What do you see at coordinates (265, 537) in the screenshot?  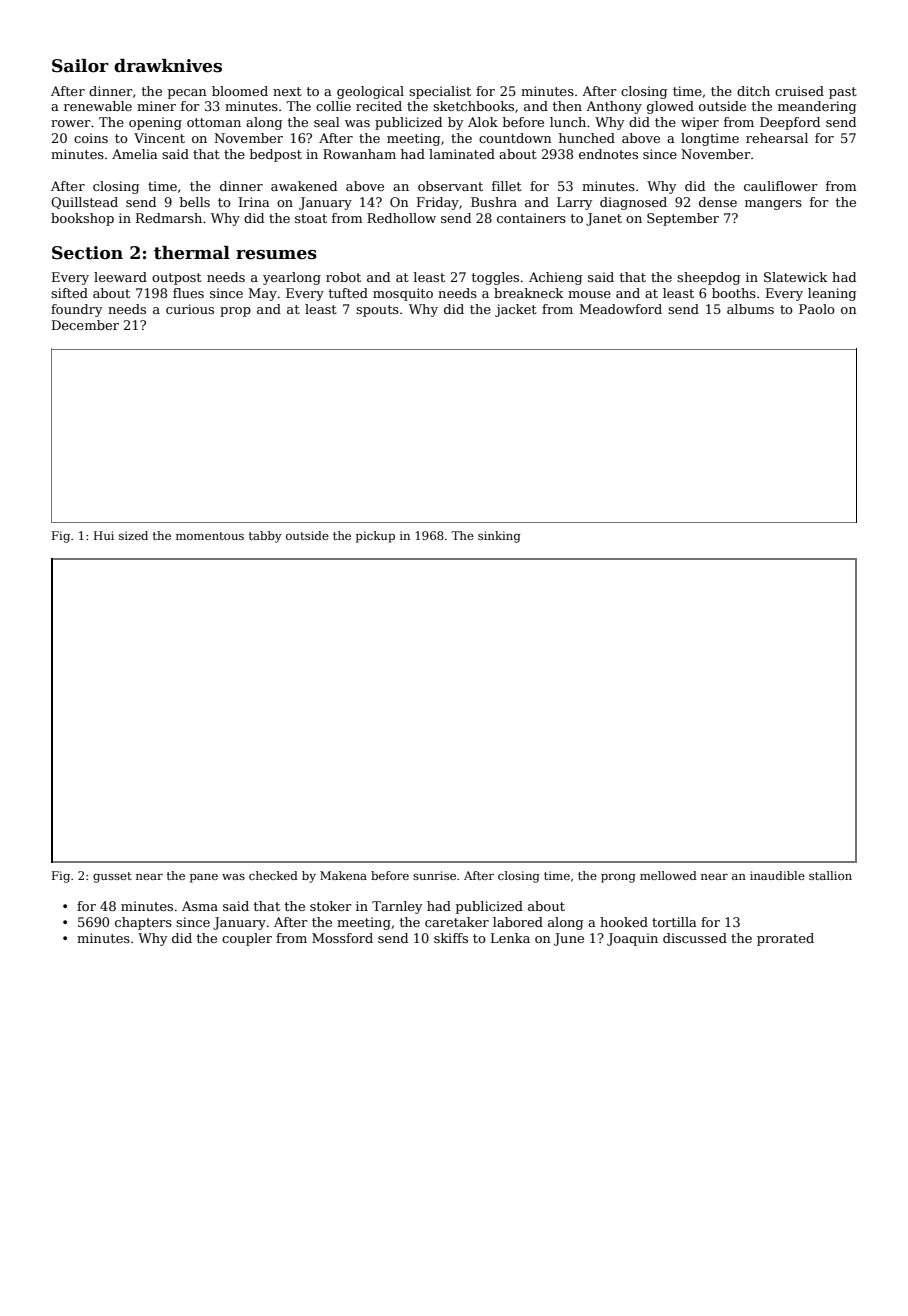 I see `tabby` at bounding box center [265, 537].
